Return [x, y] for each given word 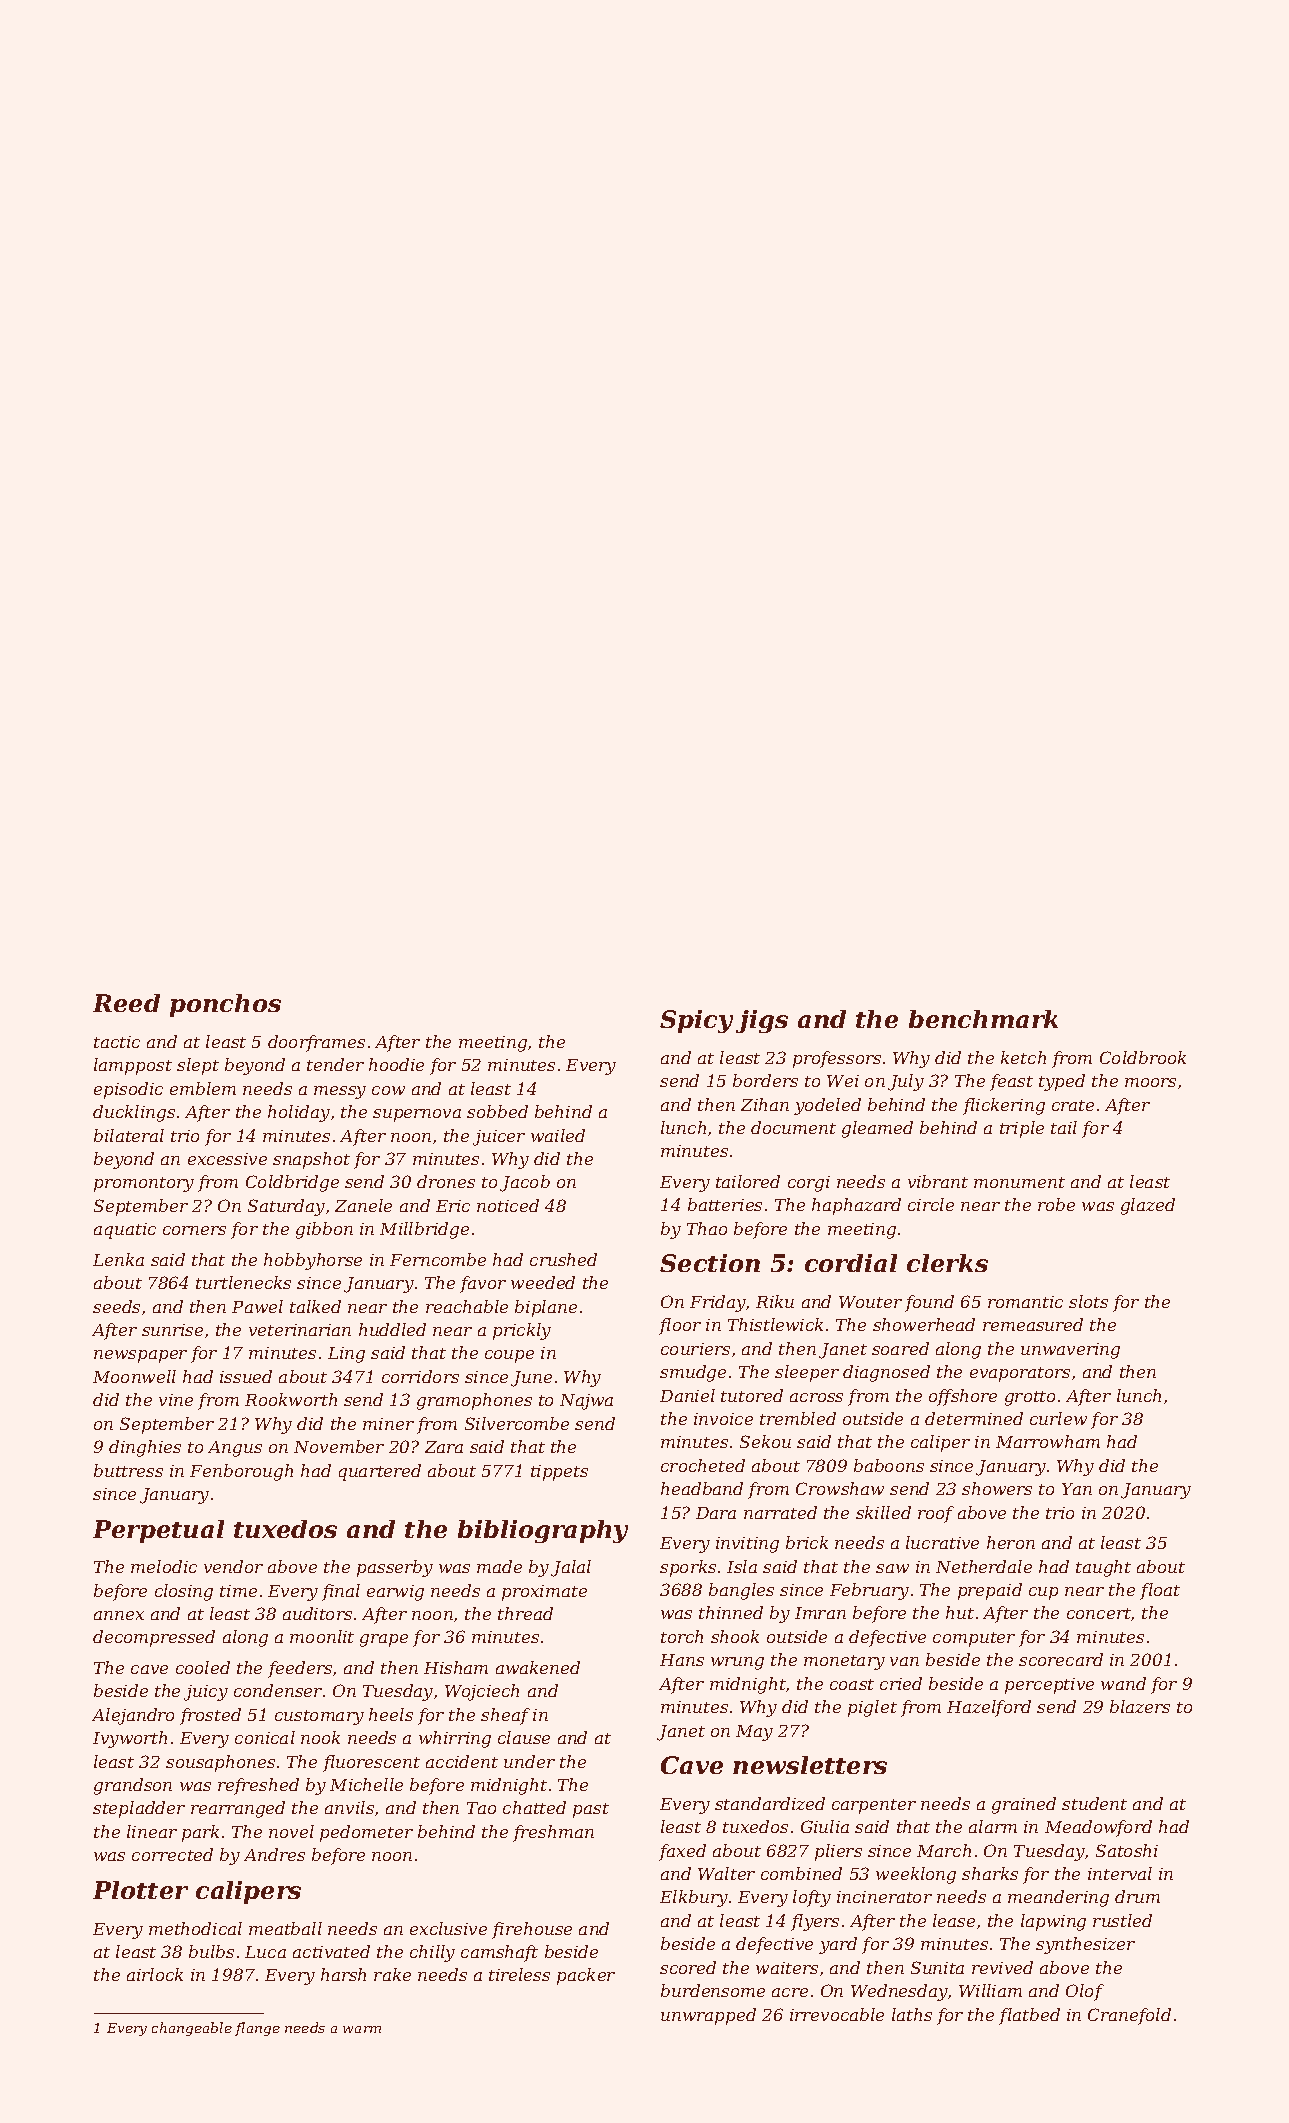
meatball [285, 1928]
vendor [233, 1566]
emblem [203, 1088]
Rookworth [291, 1399]
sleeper [807, 1373]
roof [936, 1514]
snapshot [311, 1160]
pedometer [366, 1833]
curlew [1058, 1418]
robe [1056, 1204]
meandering [1058, 1898]
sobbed [497, 1111]
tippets [559, 1473]
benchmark [983, 1019]
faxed [682, 1852]
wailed [558, 1135]
